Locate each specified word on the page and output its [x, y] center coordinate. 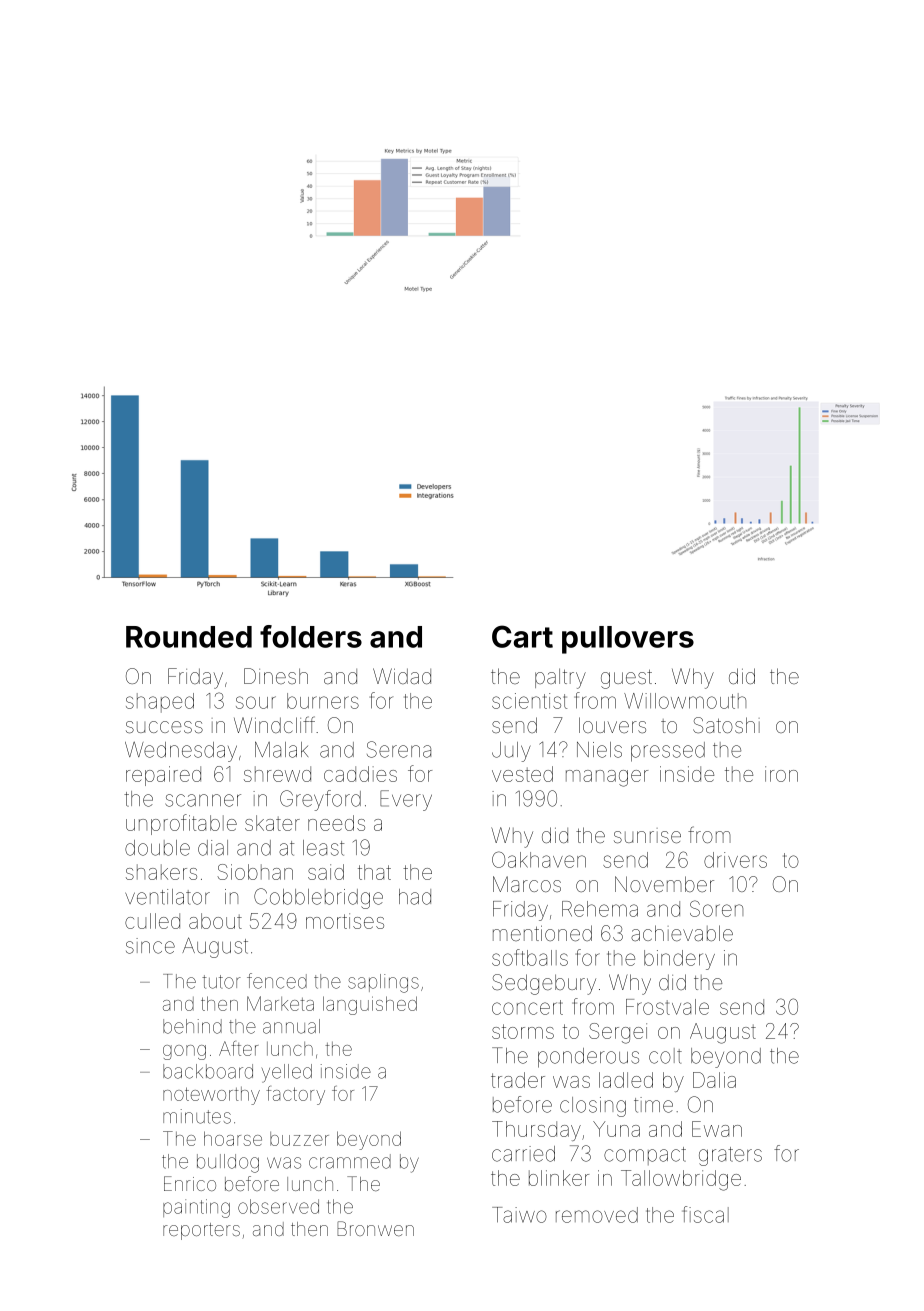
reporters [201, 1231]
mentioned [542, 933]
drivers [735, 860]
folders [311, 636]
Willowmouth [685, 701]
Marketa [280, 1003]
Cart [522, 636]
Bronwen [375, 1228]
